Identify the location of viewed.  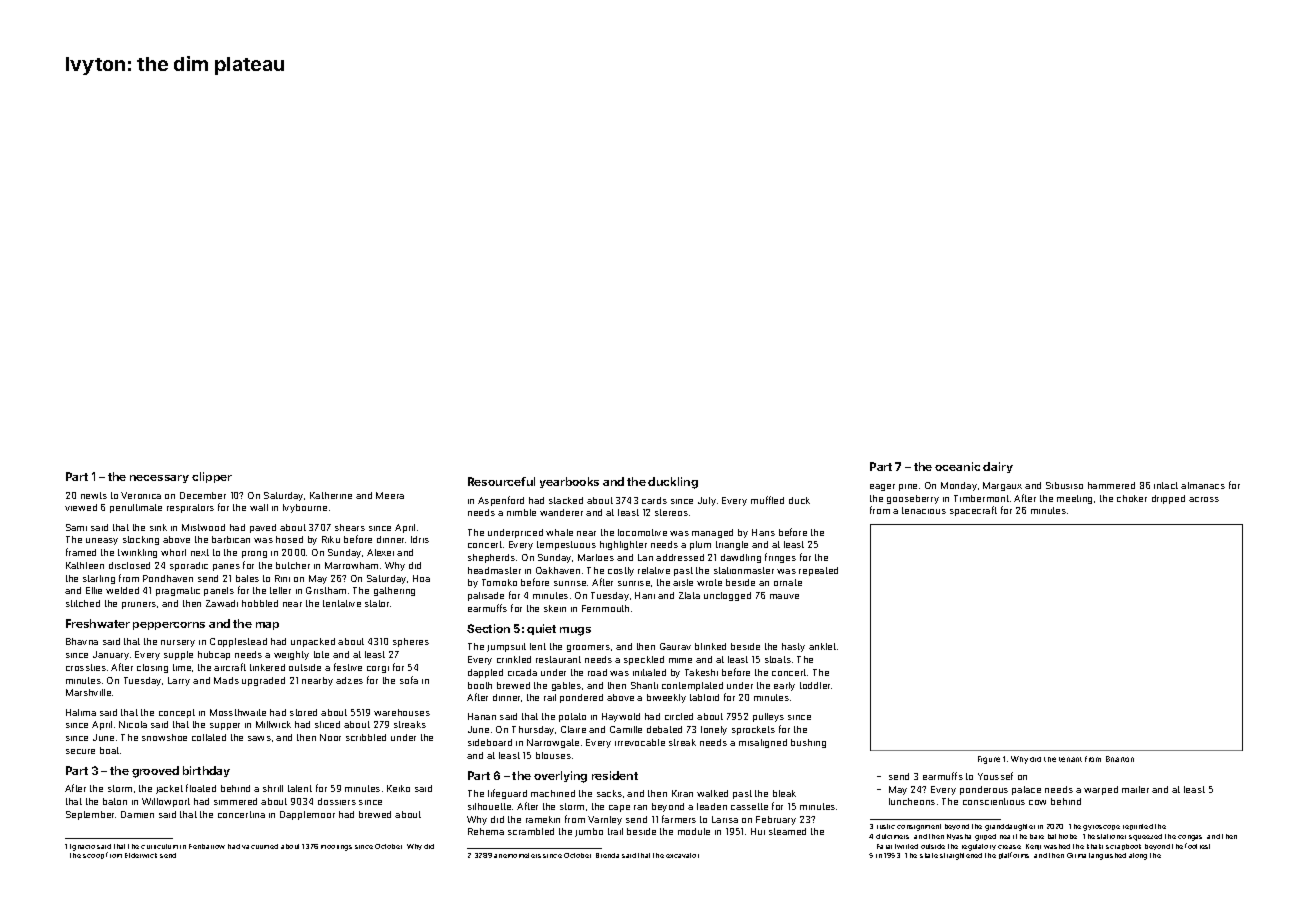
(81, 507).
